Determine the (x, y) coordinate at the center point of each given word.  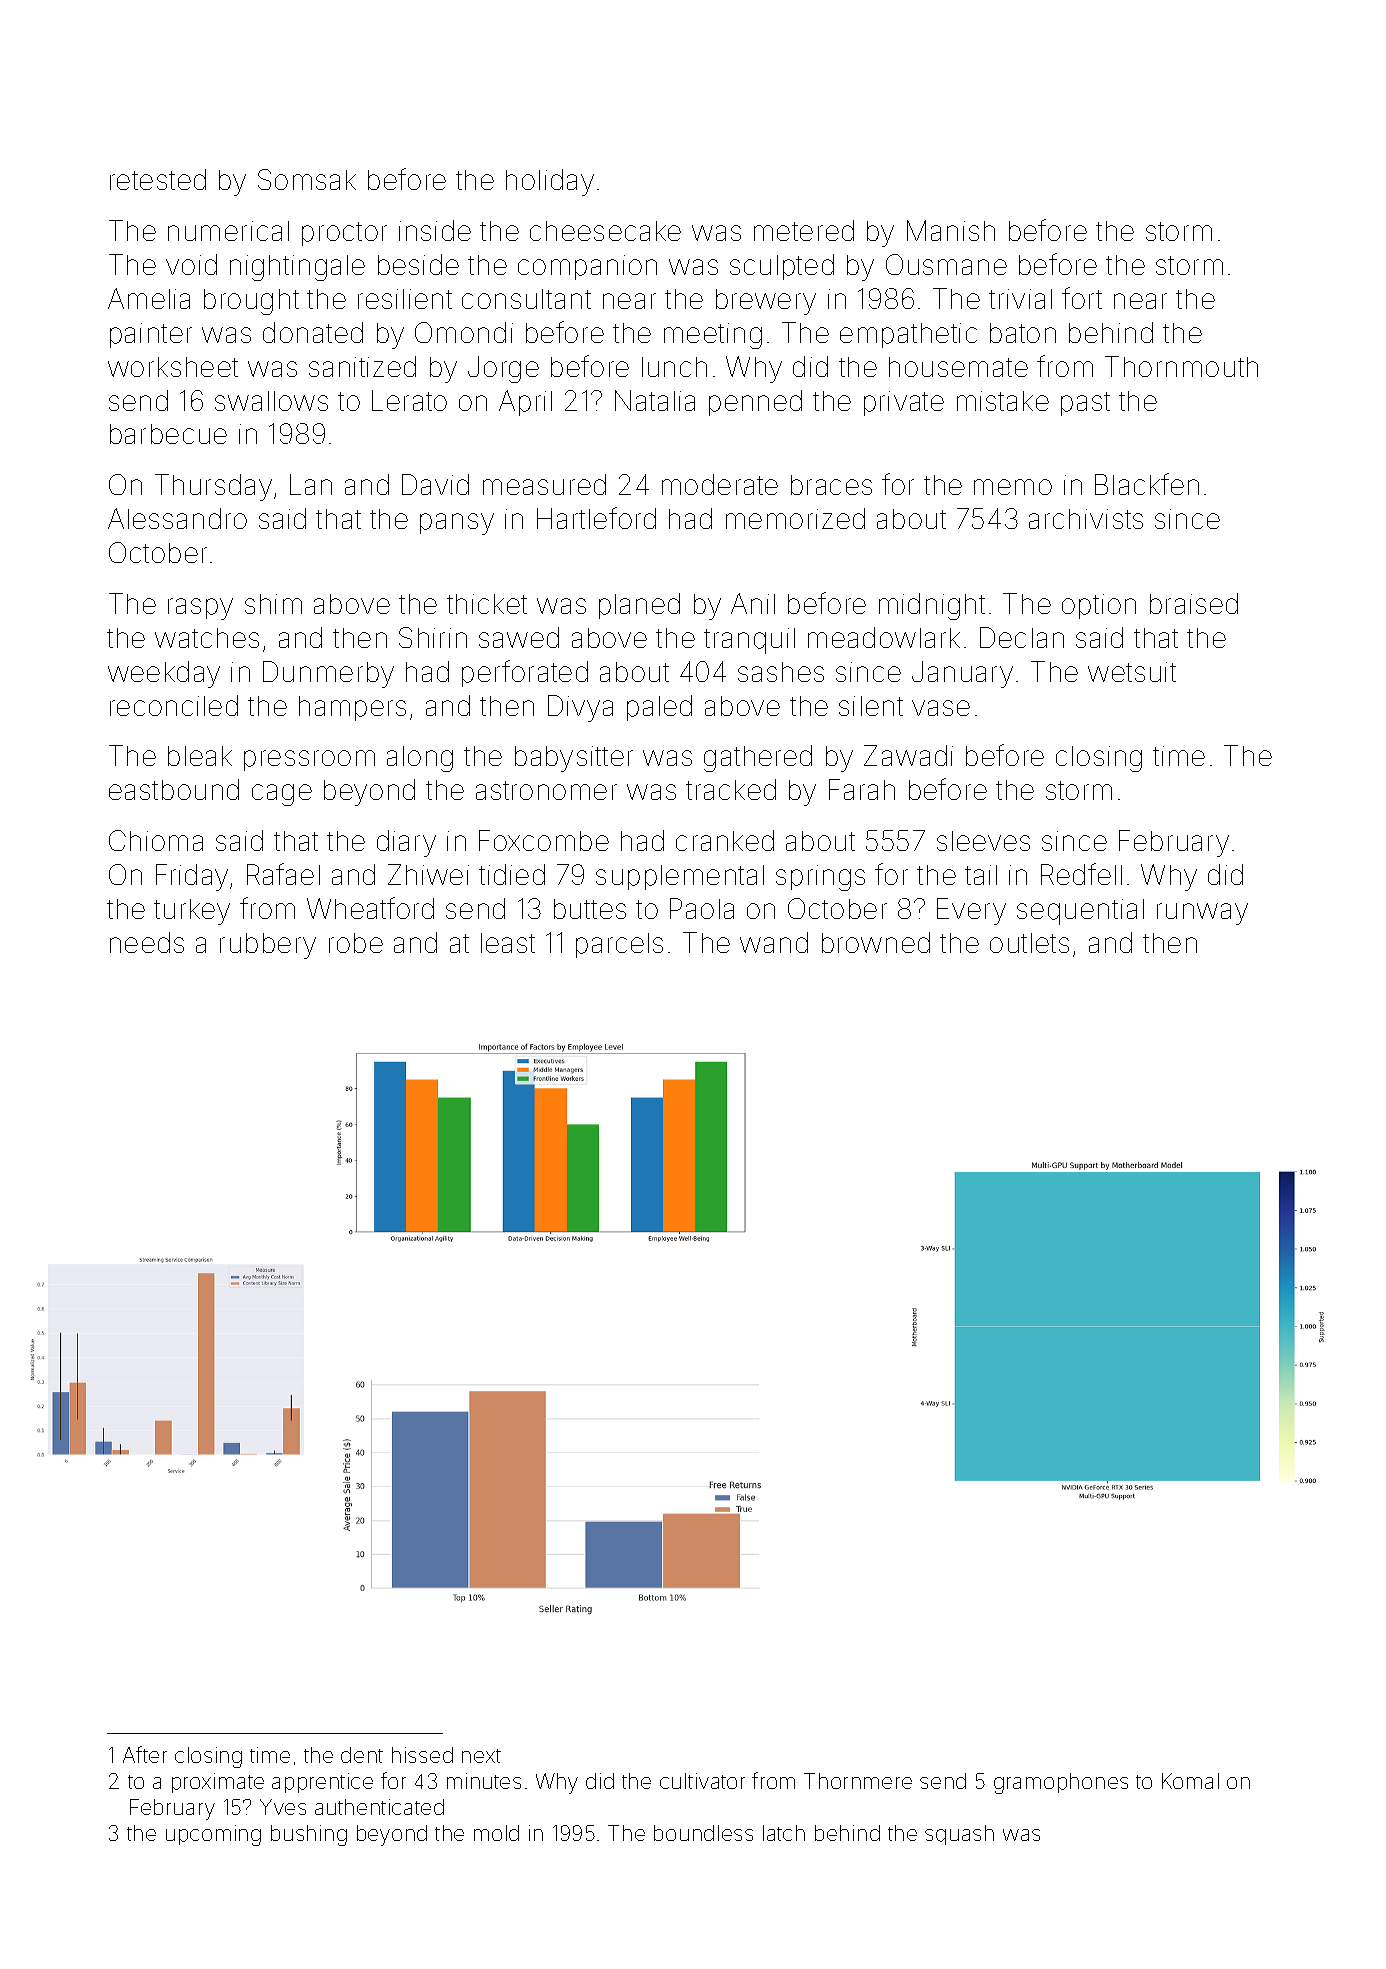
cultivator (702, 1781)
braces (831, 485)
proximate (218, 1783)
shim (273, 604)
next (481, 1756)
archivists (1086, 519)
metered (804, 230)
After (145, 1754)
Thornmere (858, 1781)
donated (313, 332)
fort (1082, 298)
